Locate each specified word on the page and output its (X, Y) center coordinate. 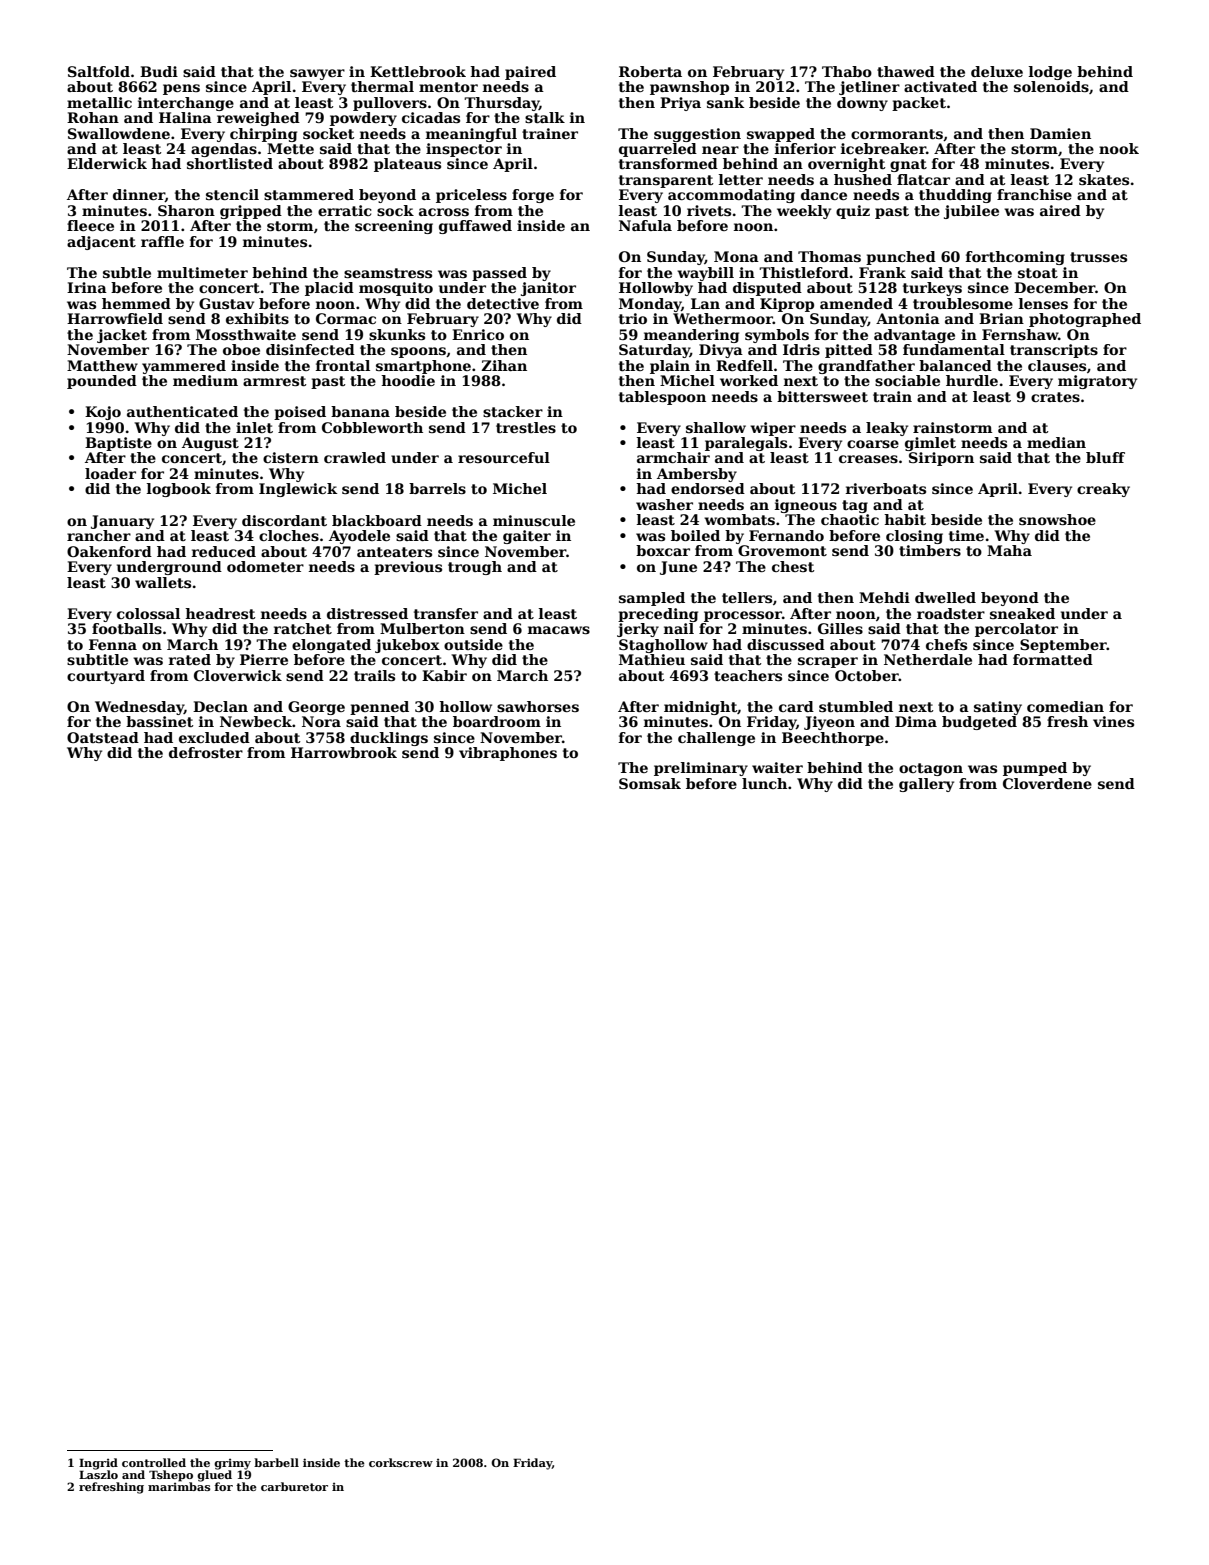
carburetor (294, 1486)
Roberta (650, 71)
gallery (926, 785)
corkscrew (401, 1462)
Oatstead (103, 737)
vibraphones (508, 754)
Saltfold (99, 71)
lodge (1050, 73)
